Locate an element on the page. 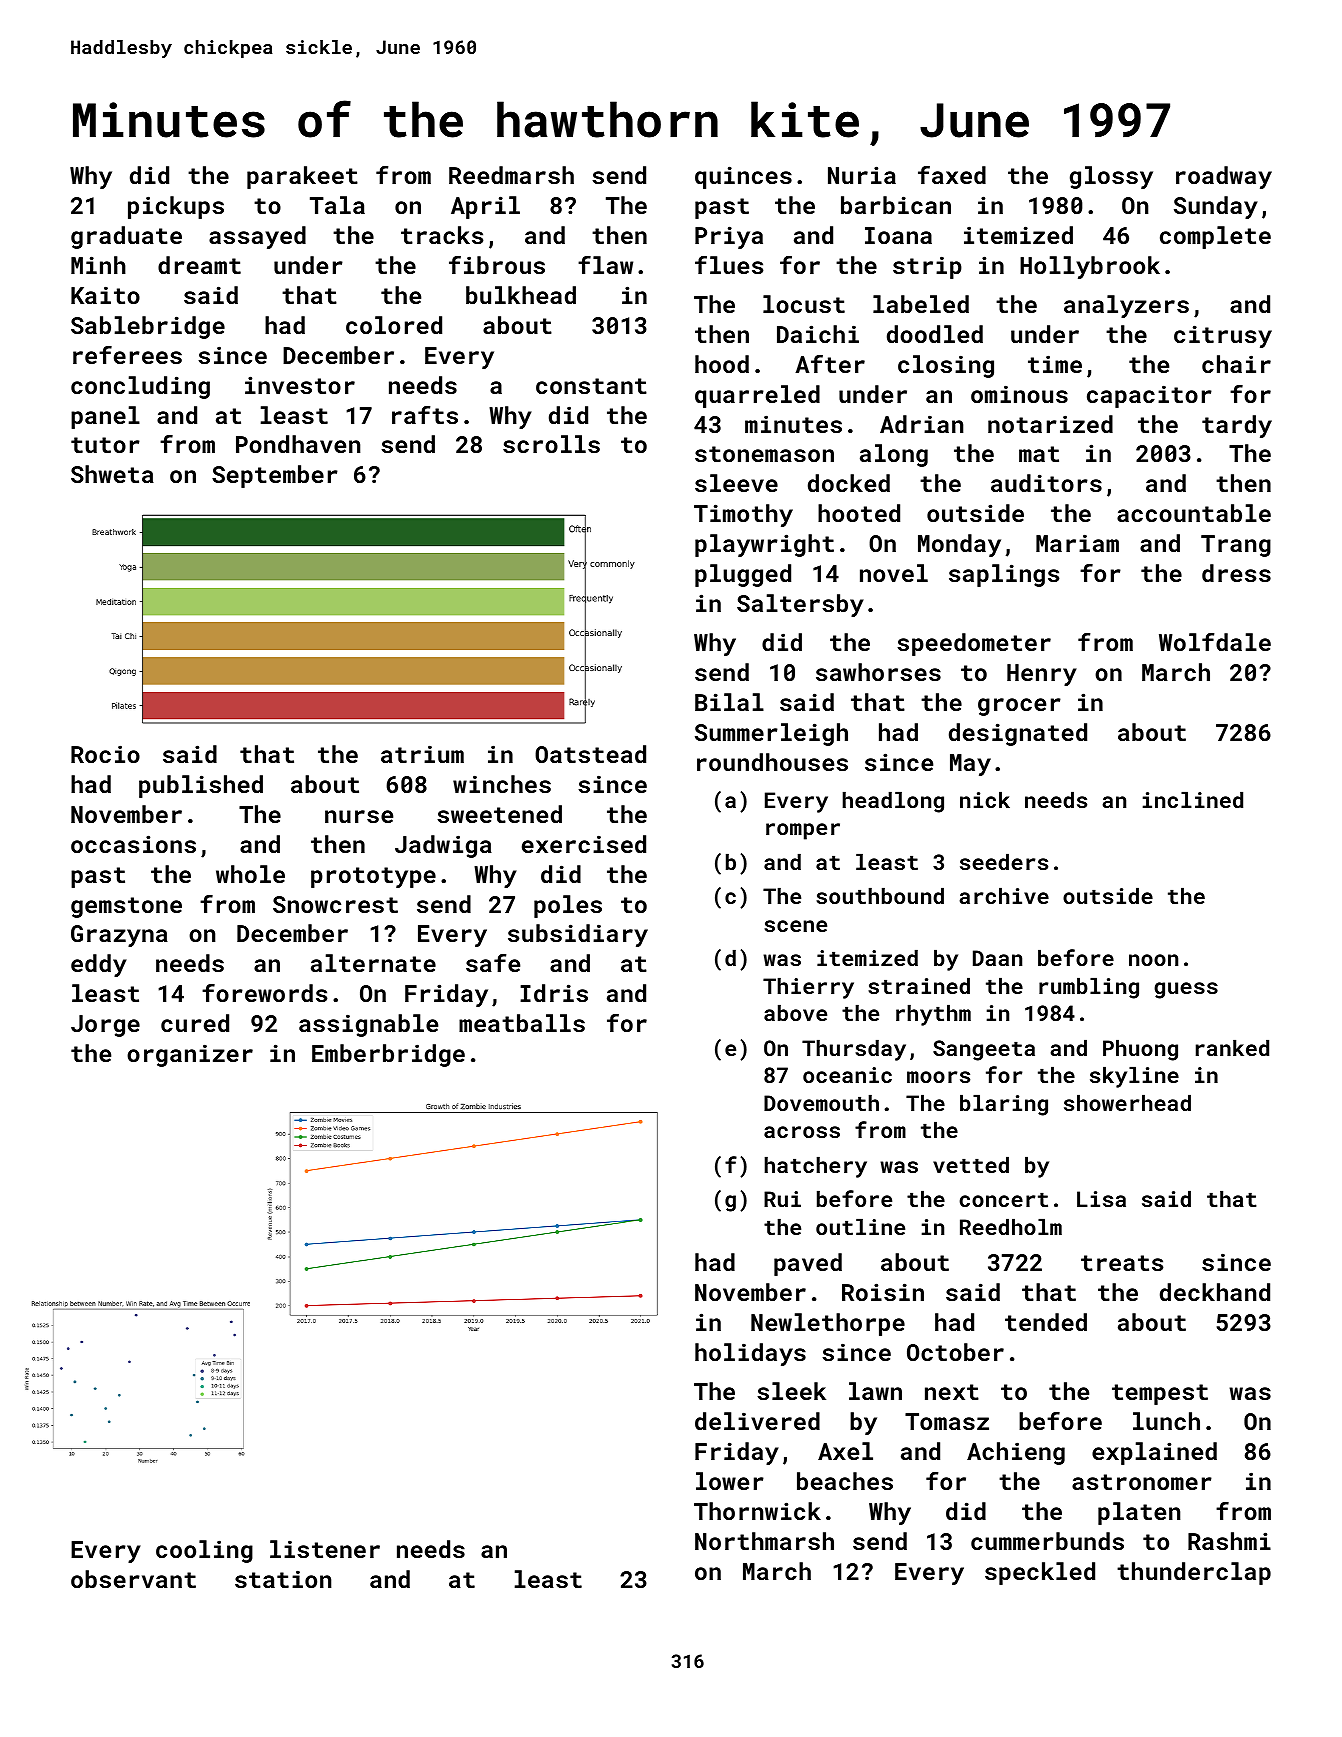  prototype is located at coordinates (373, 877).
